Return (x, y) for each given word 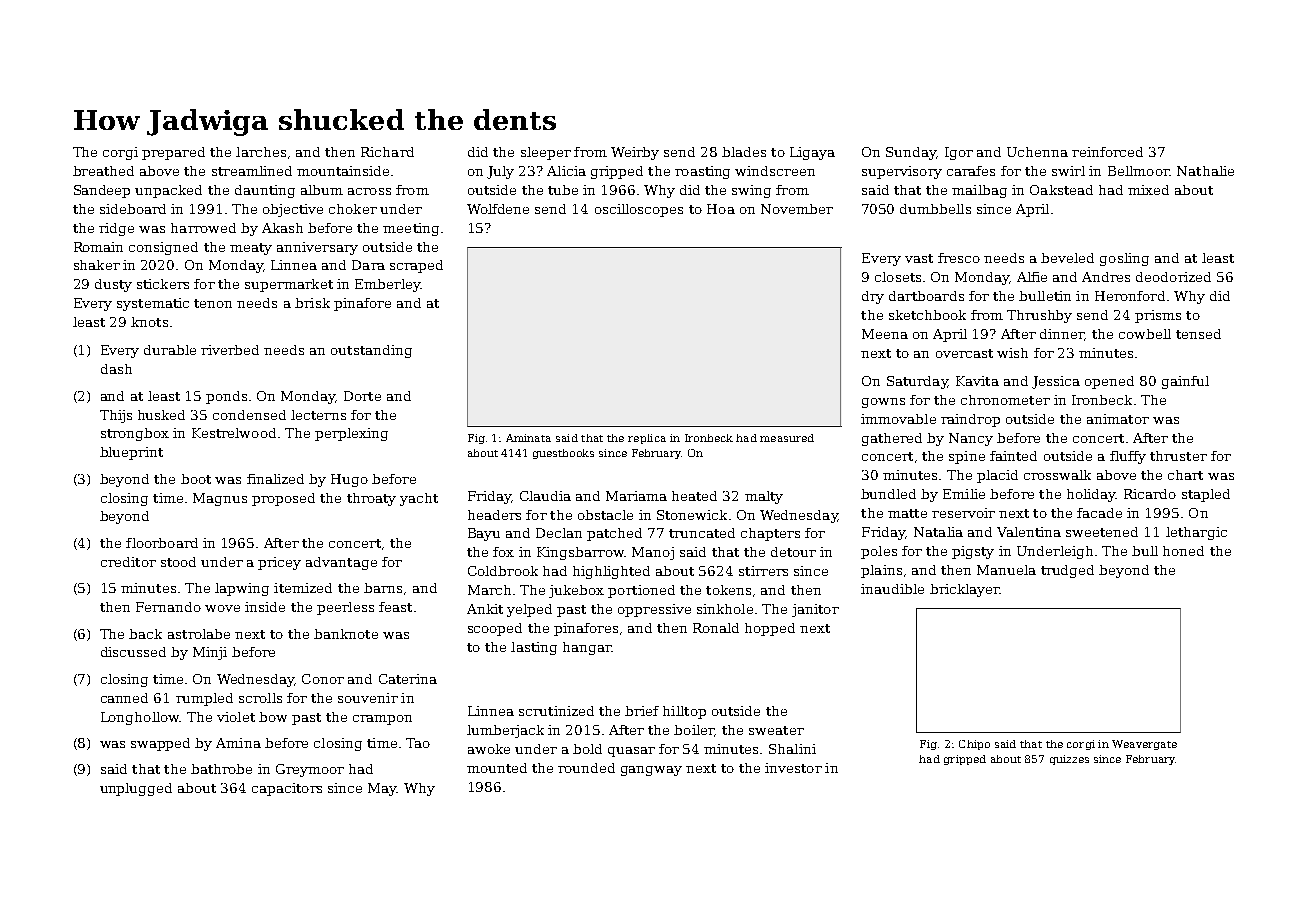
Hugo (349, 480)
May (382, 789)
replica (647, 439)
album (322, 190)
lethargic (1196, 533)
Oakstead (1061, 190)
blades (744, 152)
